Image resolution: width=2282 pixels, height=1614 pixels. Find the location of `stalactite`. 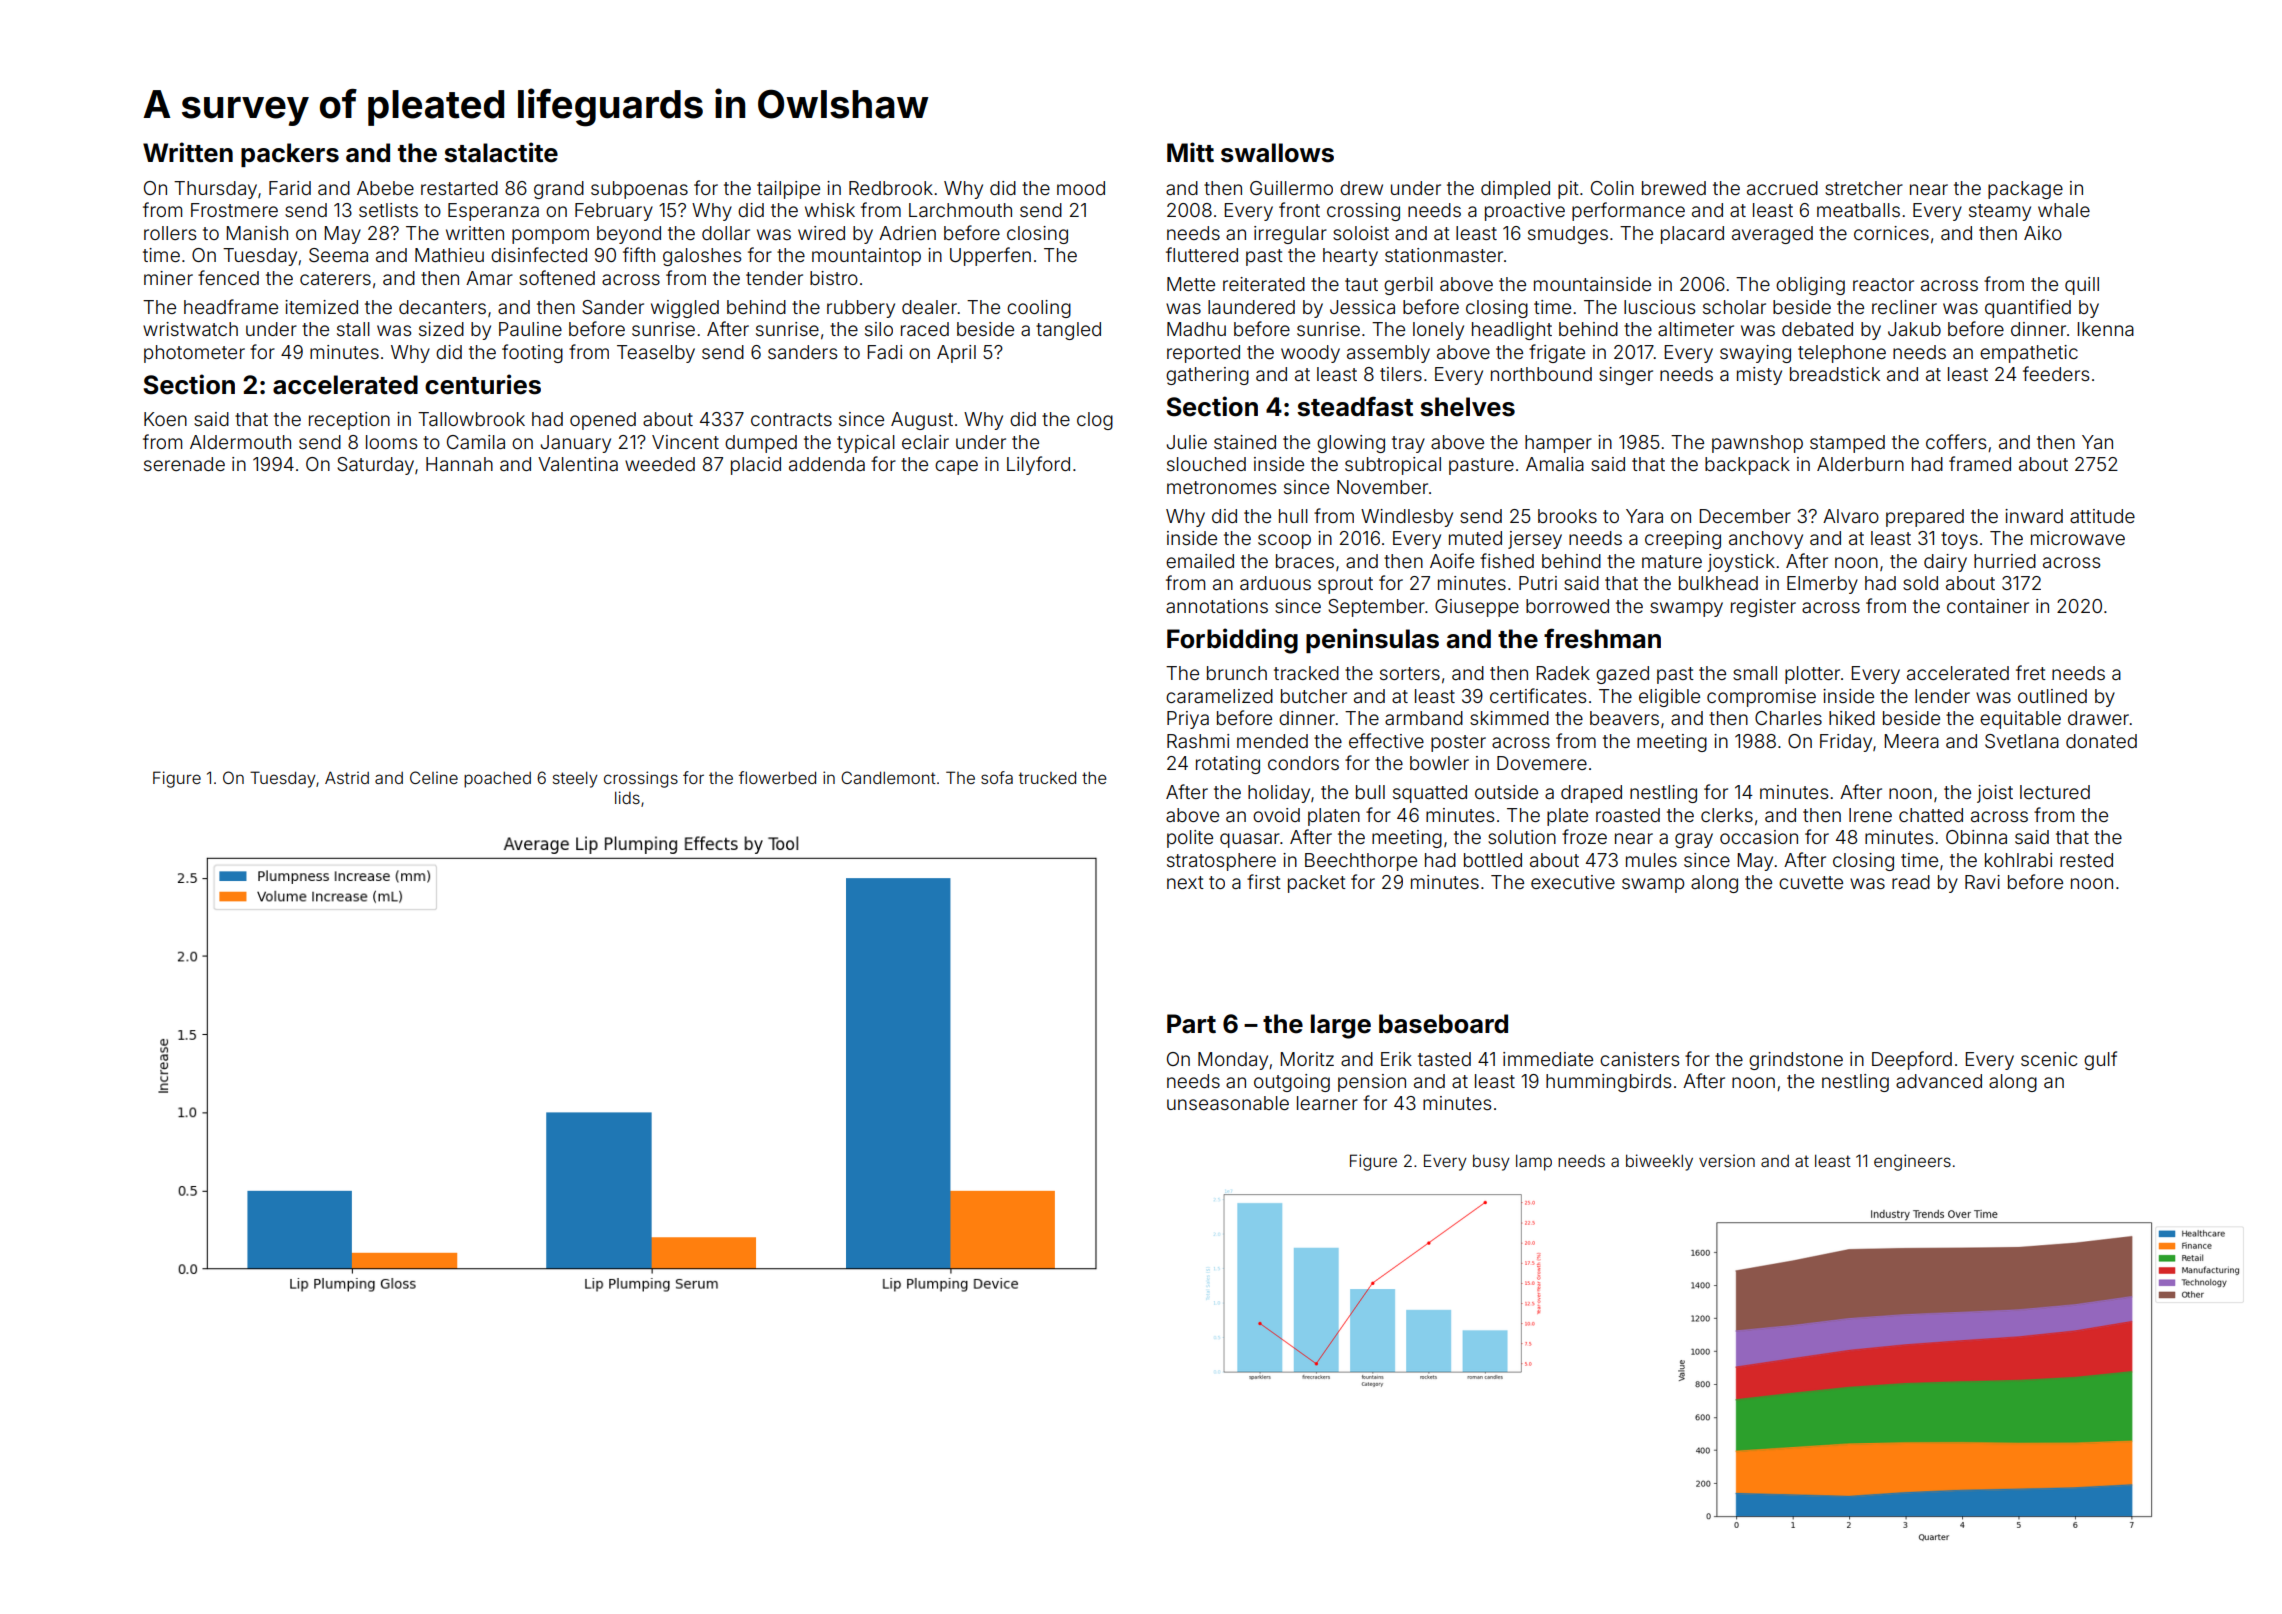

stalactite is located at coordinates (501, 152).
